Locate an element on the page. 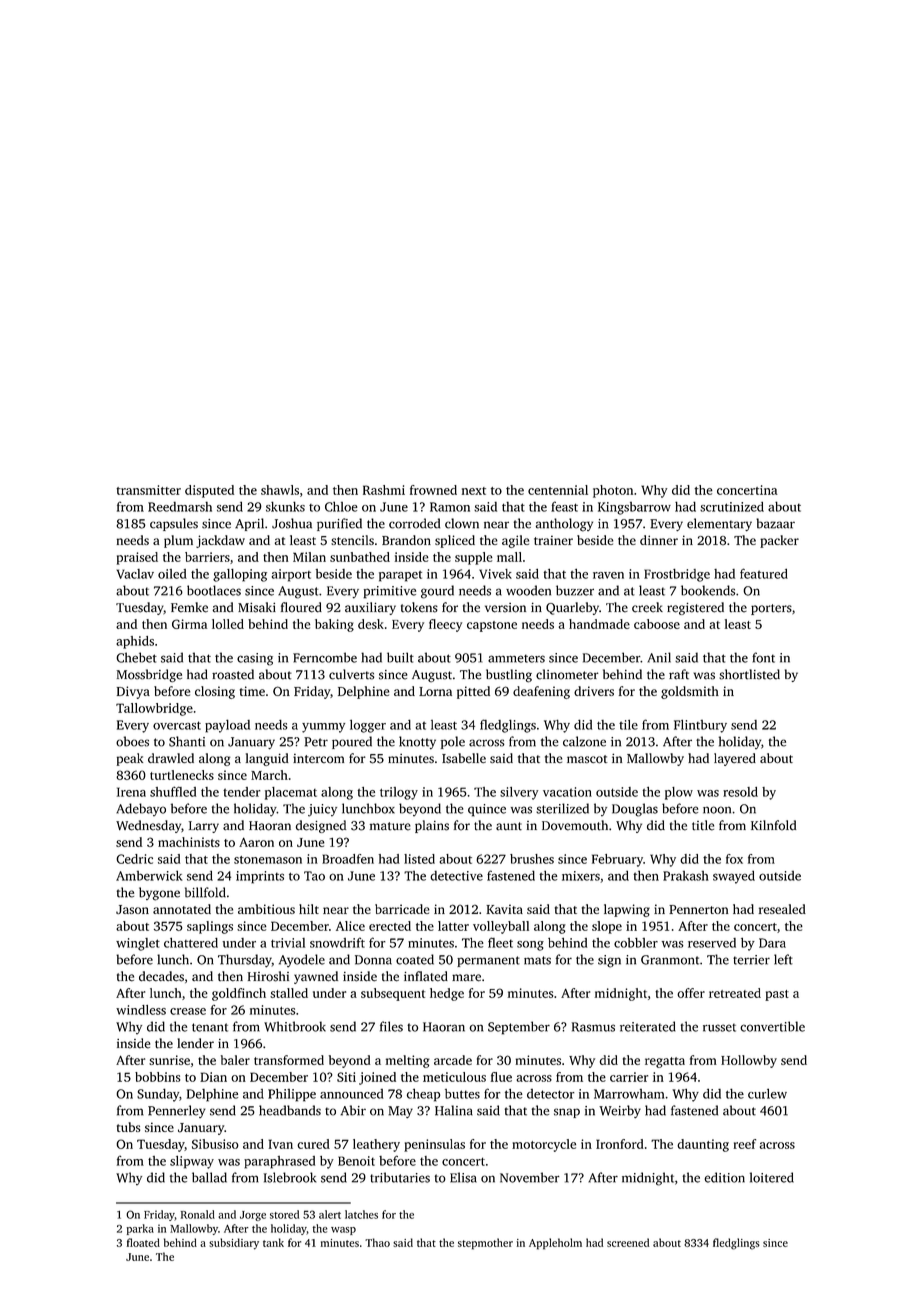 The image size is (924, 1308). peninsulas is located at coordinates (434, 1145).
